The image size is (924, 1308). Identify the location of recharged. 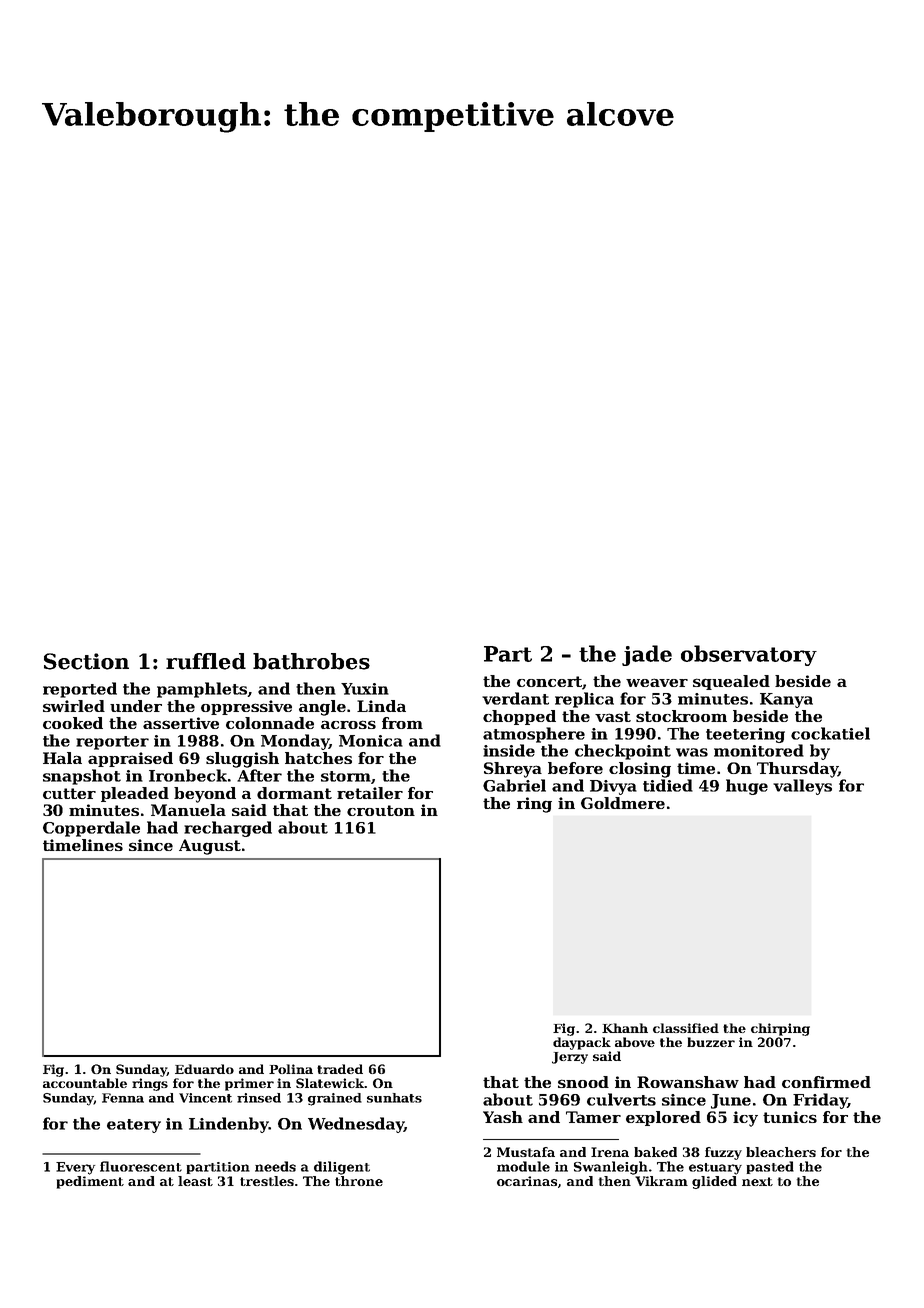
(228, 829).
